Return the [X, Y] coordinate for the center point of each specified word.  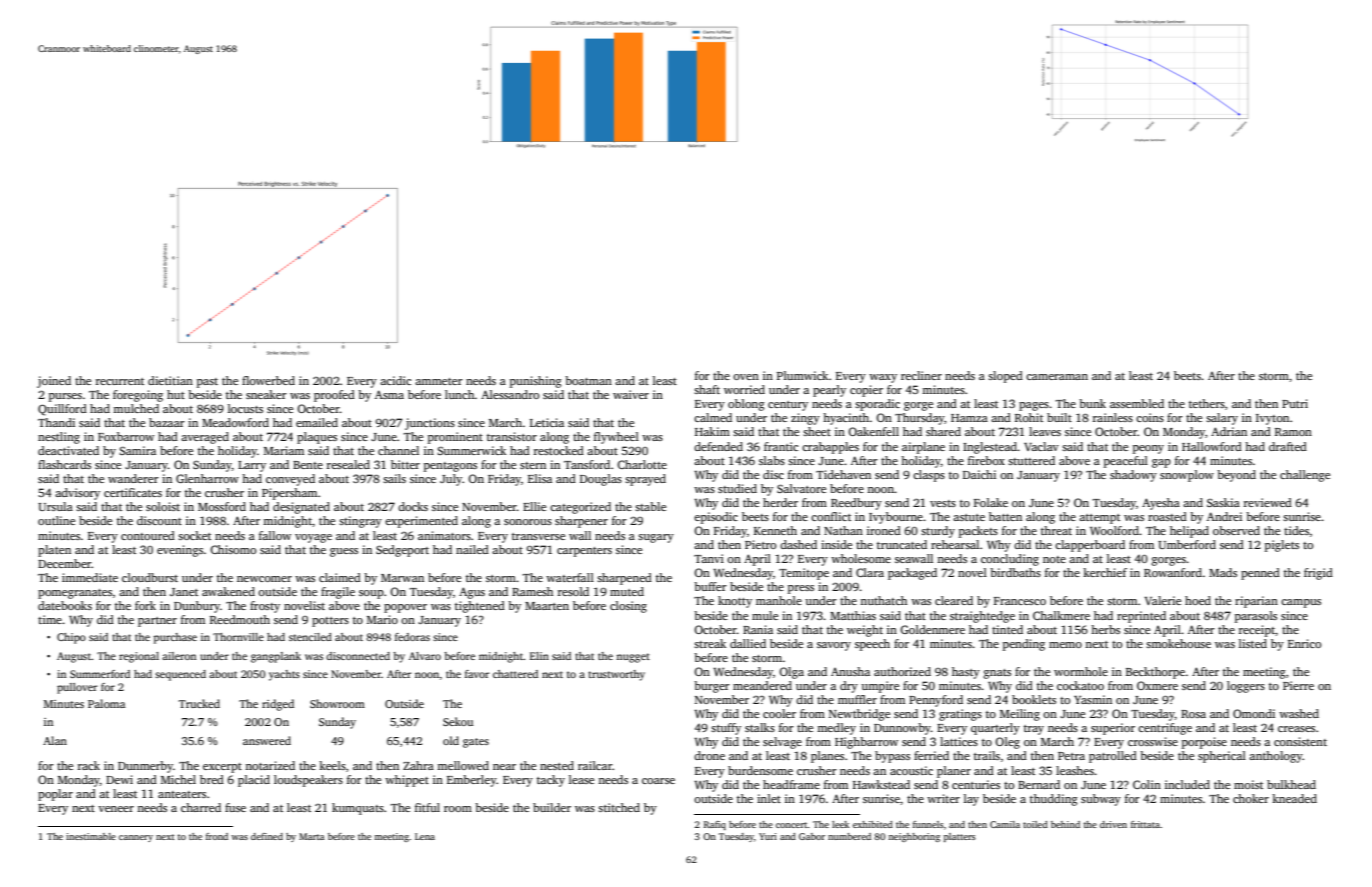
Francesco [1020, 601]
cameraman [1057, 377]
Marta [312, 836]
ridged [278, 705]
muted [627, 591]
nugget [633, 658]
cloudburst [150, 577]
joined [54, 382]
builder [552, 807]
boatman [588, 380]
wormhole [1081, 671]
